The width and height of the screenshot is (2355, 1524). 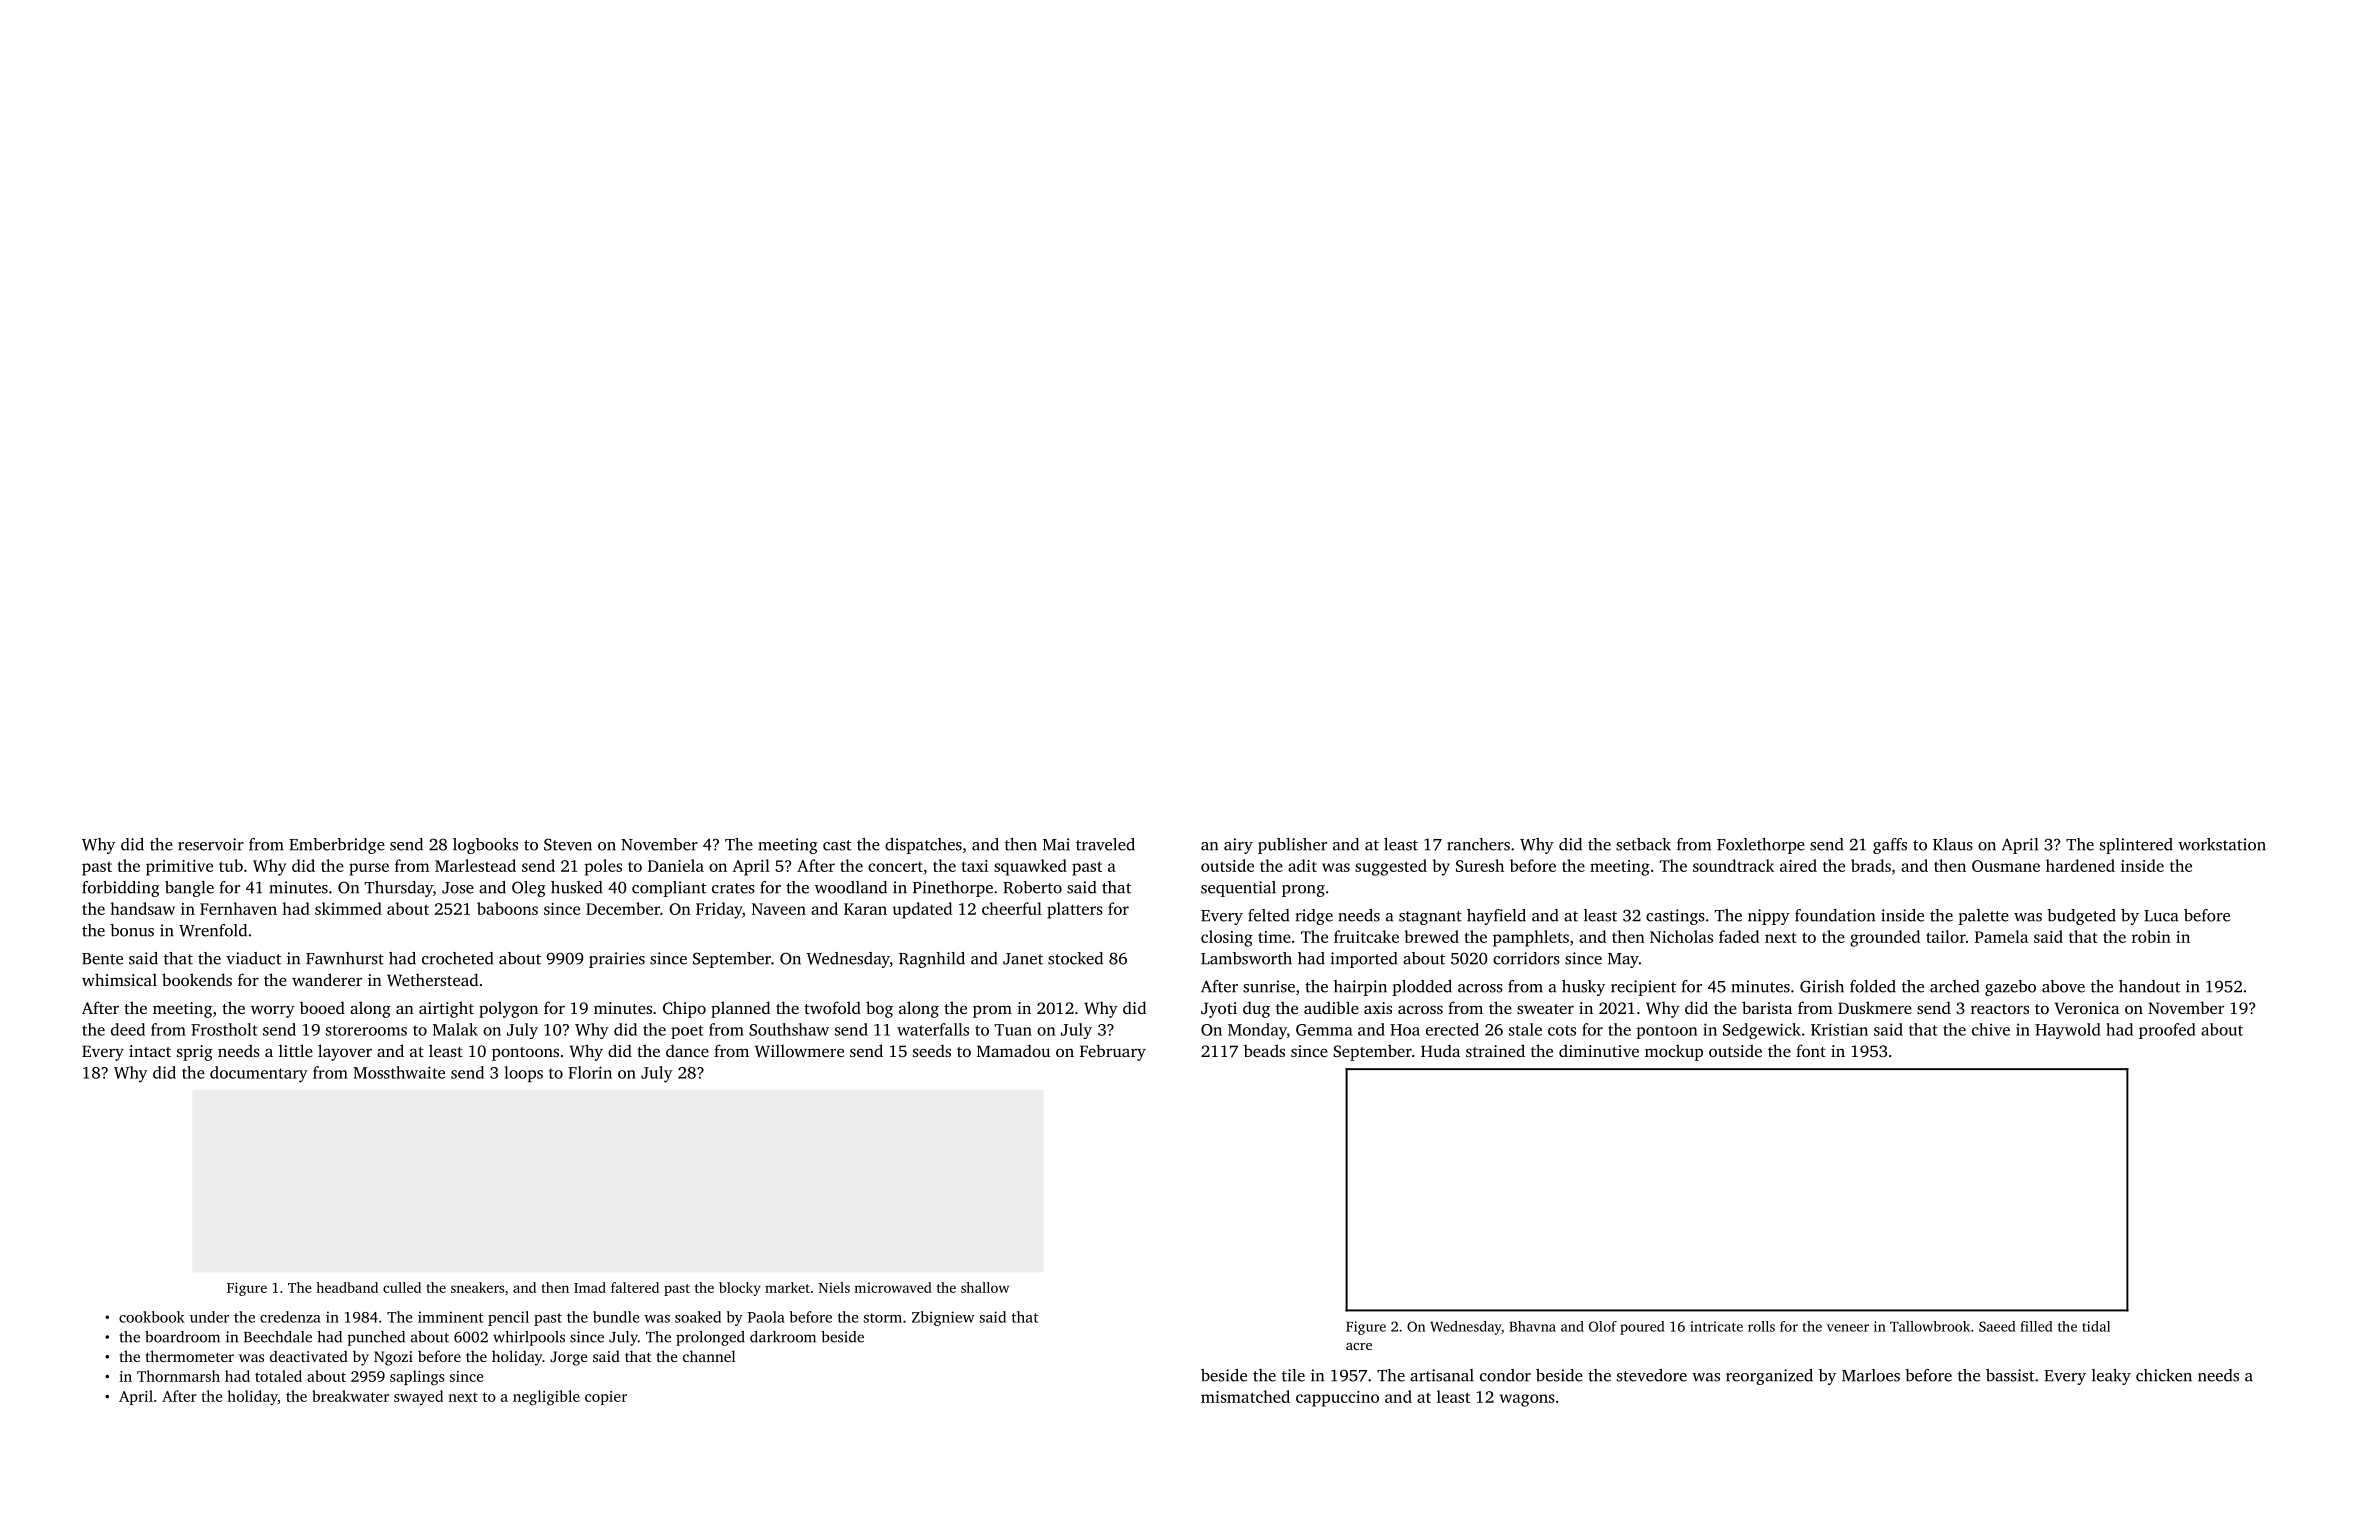 What do you see at coordinates (1930, 1326) in the screenshot?
I see `Tallowbrook` at bounding box center [1930, 1326].
